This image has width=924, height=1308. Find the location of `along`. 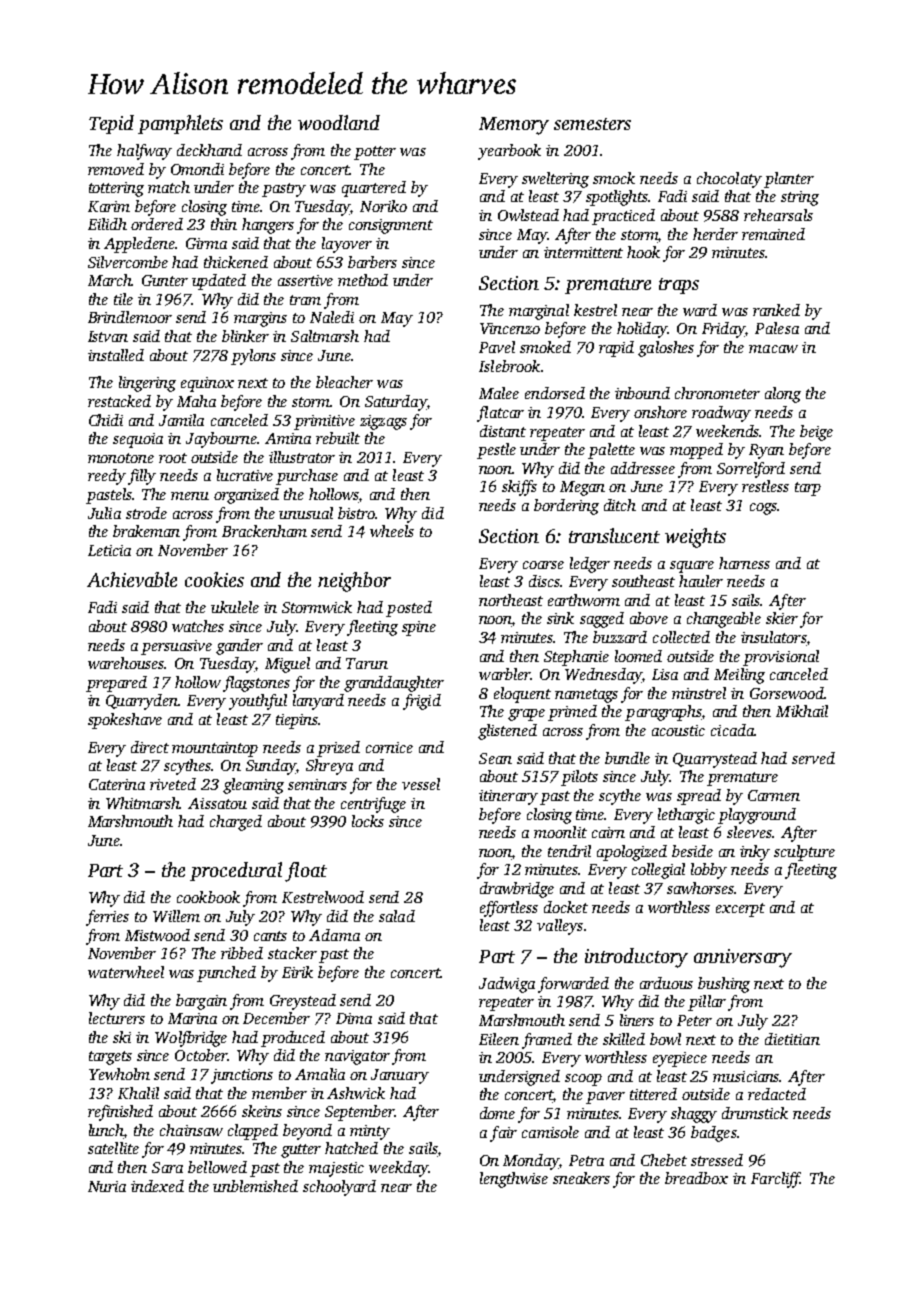

along is located at coordinates (783, 395).
